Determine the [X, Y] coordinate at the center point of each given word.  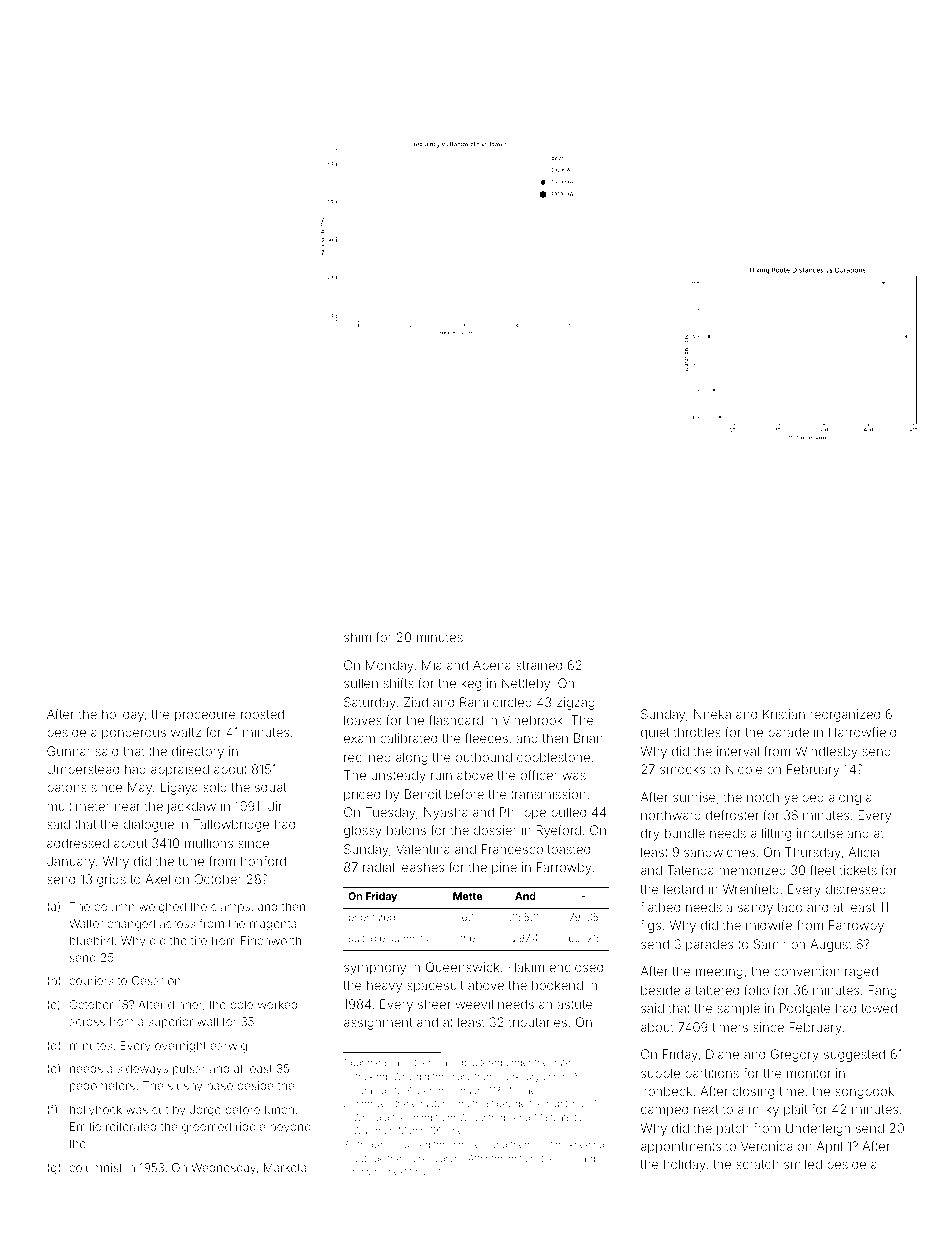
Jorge [205, 1111]
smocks [682, 769]
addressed [78, 843]
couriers [91, 980]
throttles [697, 732]
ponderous [134, 734]
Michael [521, 1090]
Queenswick [462, 967]
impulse [820, 834]
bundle [685, 833]
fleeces [486, 738]
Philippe [523, 813]
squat [271, 789]
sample [739, 1009]
